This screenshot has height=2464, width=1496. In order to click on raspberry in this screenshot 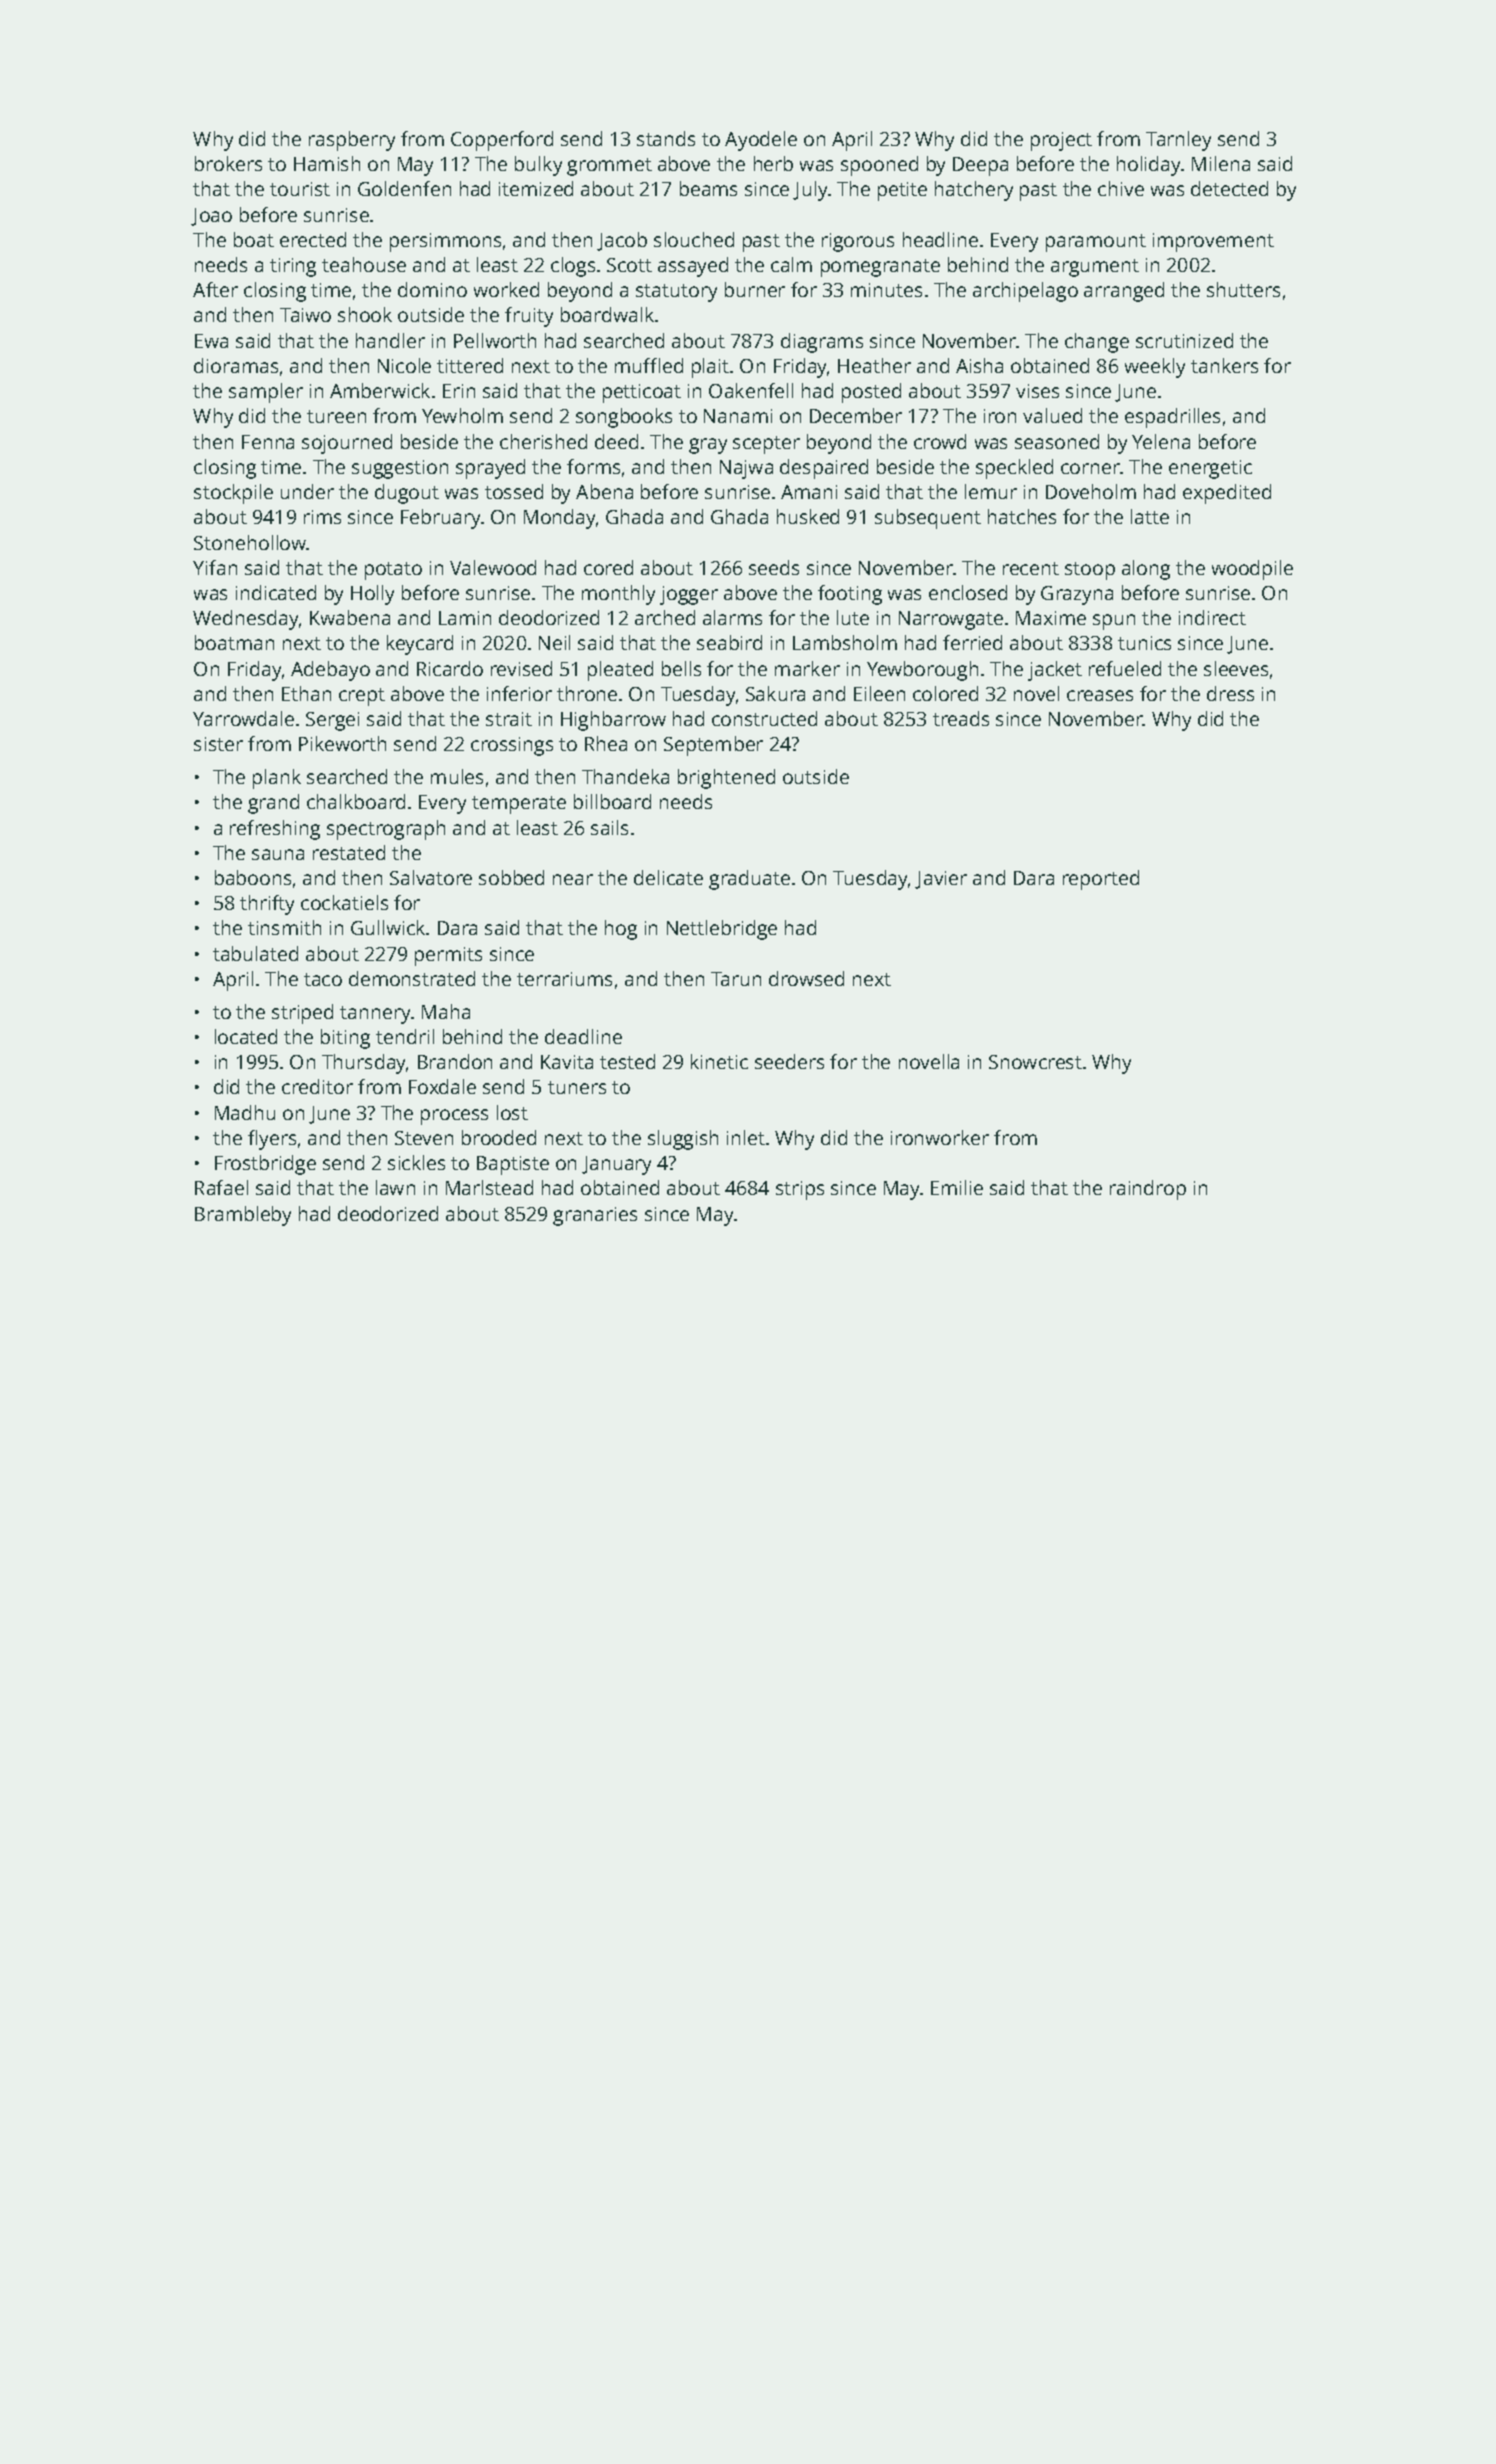, I will do `click(352, 141)`.
